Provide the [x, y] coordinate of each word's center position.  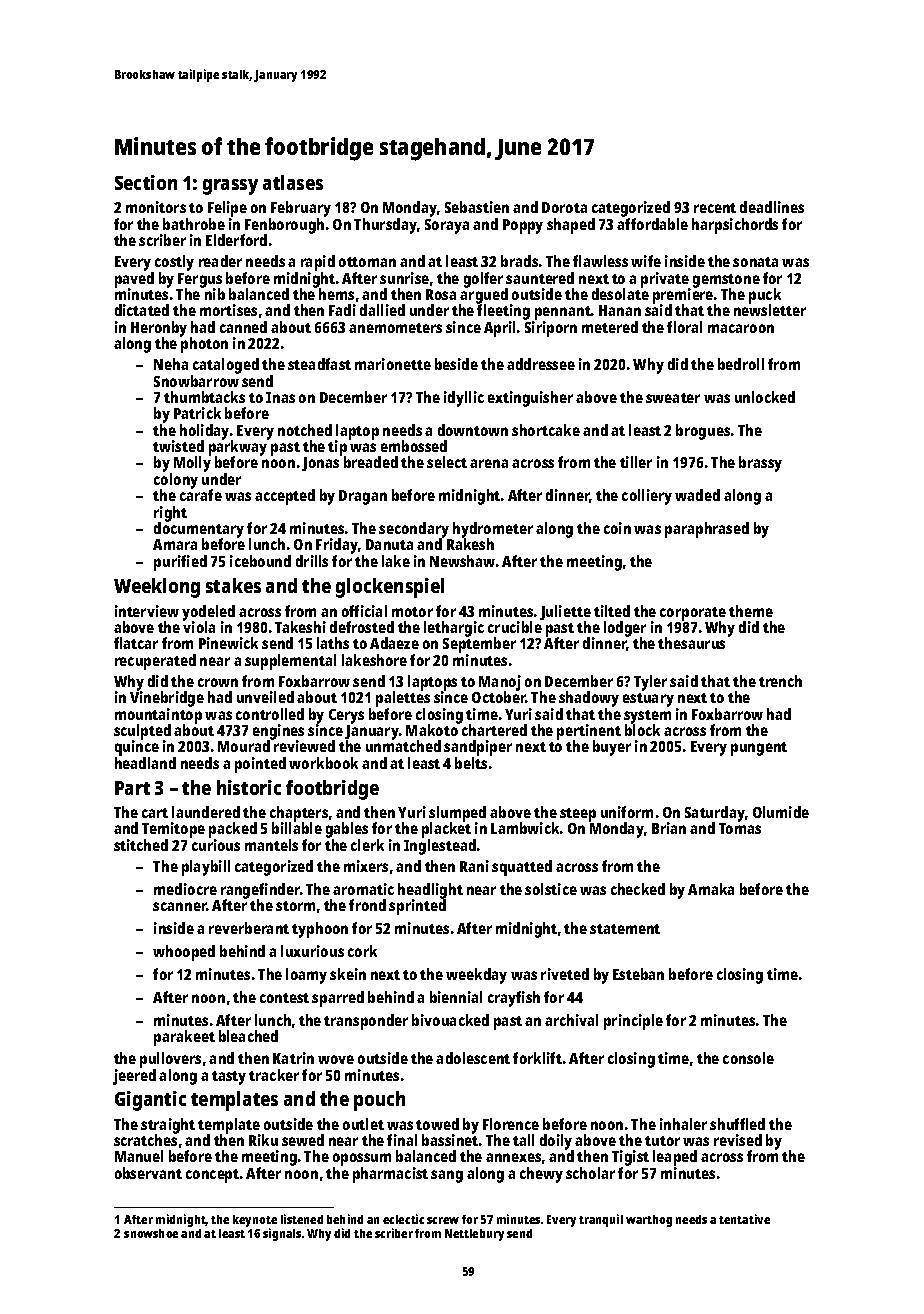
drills [312, 561]
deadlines [772, 207]
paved [134, 280]
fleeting [503, 312]
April [499, 329]
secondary [414, 530]
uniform [627, 812]
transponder [366, 1022]
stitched [141, 845]
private [665, 280]
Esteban [638, 974]
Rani [474, 866]
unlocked [765, 397]
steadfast [319, 364]
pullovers [170, 1060]
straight [168, 1126]
